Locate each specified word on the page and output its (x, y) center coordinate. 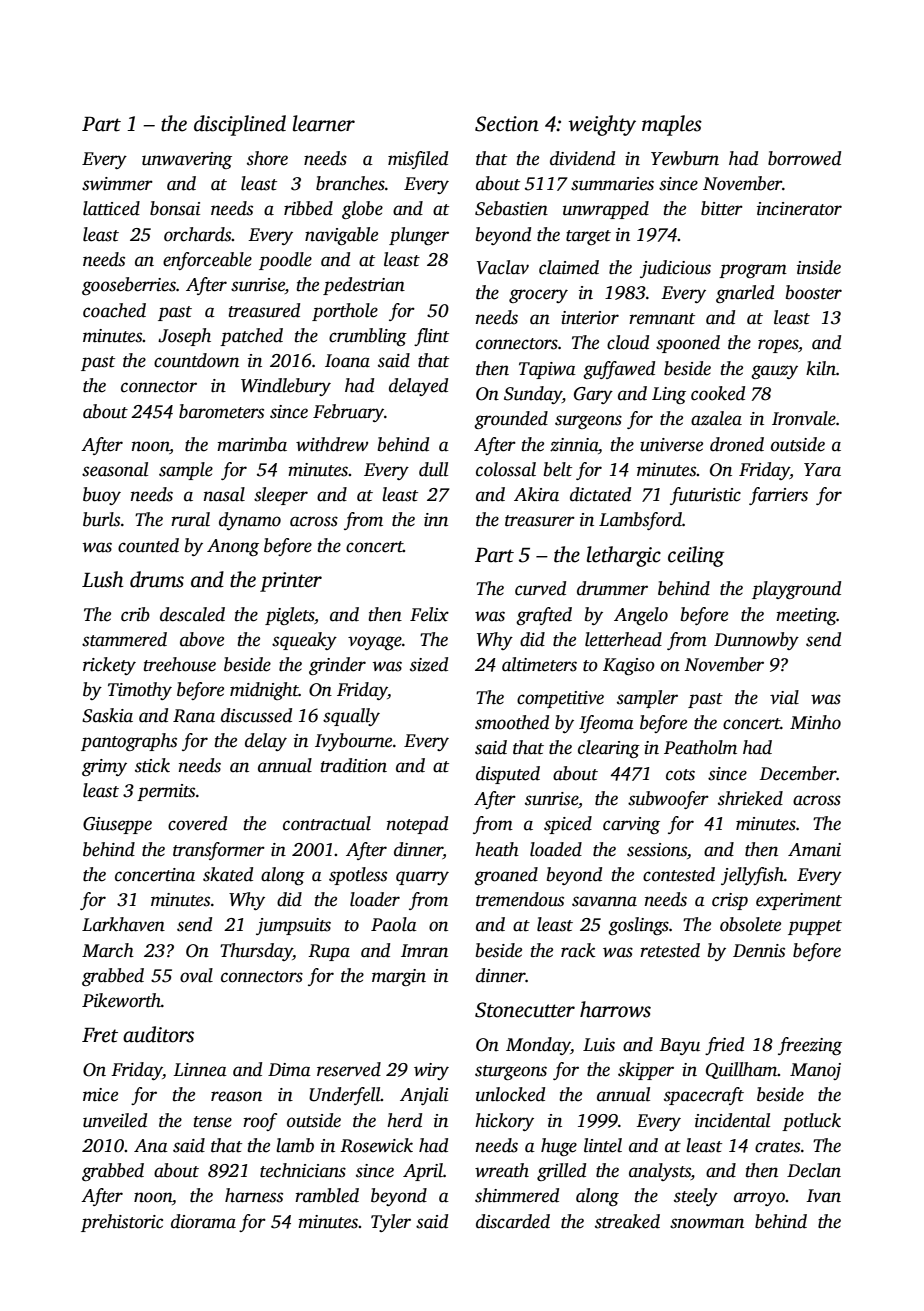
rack (578, 950)
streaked (627, 1221)
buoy (102, 496)
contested (679, 874)
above (202, 639)
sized (429, 664)
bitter (722, 208)
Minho (815, 722)
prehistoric (122, 1223)
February (348, 413)
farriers (778, 496)
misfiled (418, 160)
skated (228, 874)
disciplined (240, 125)
